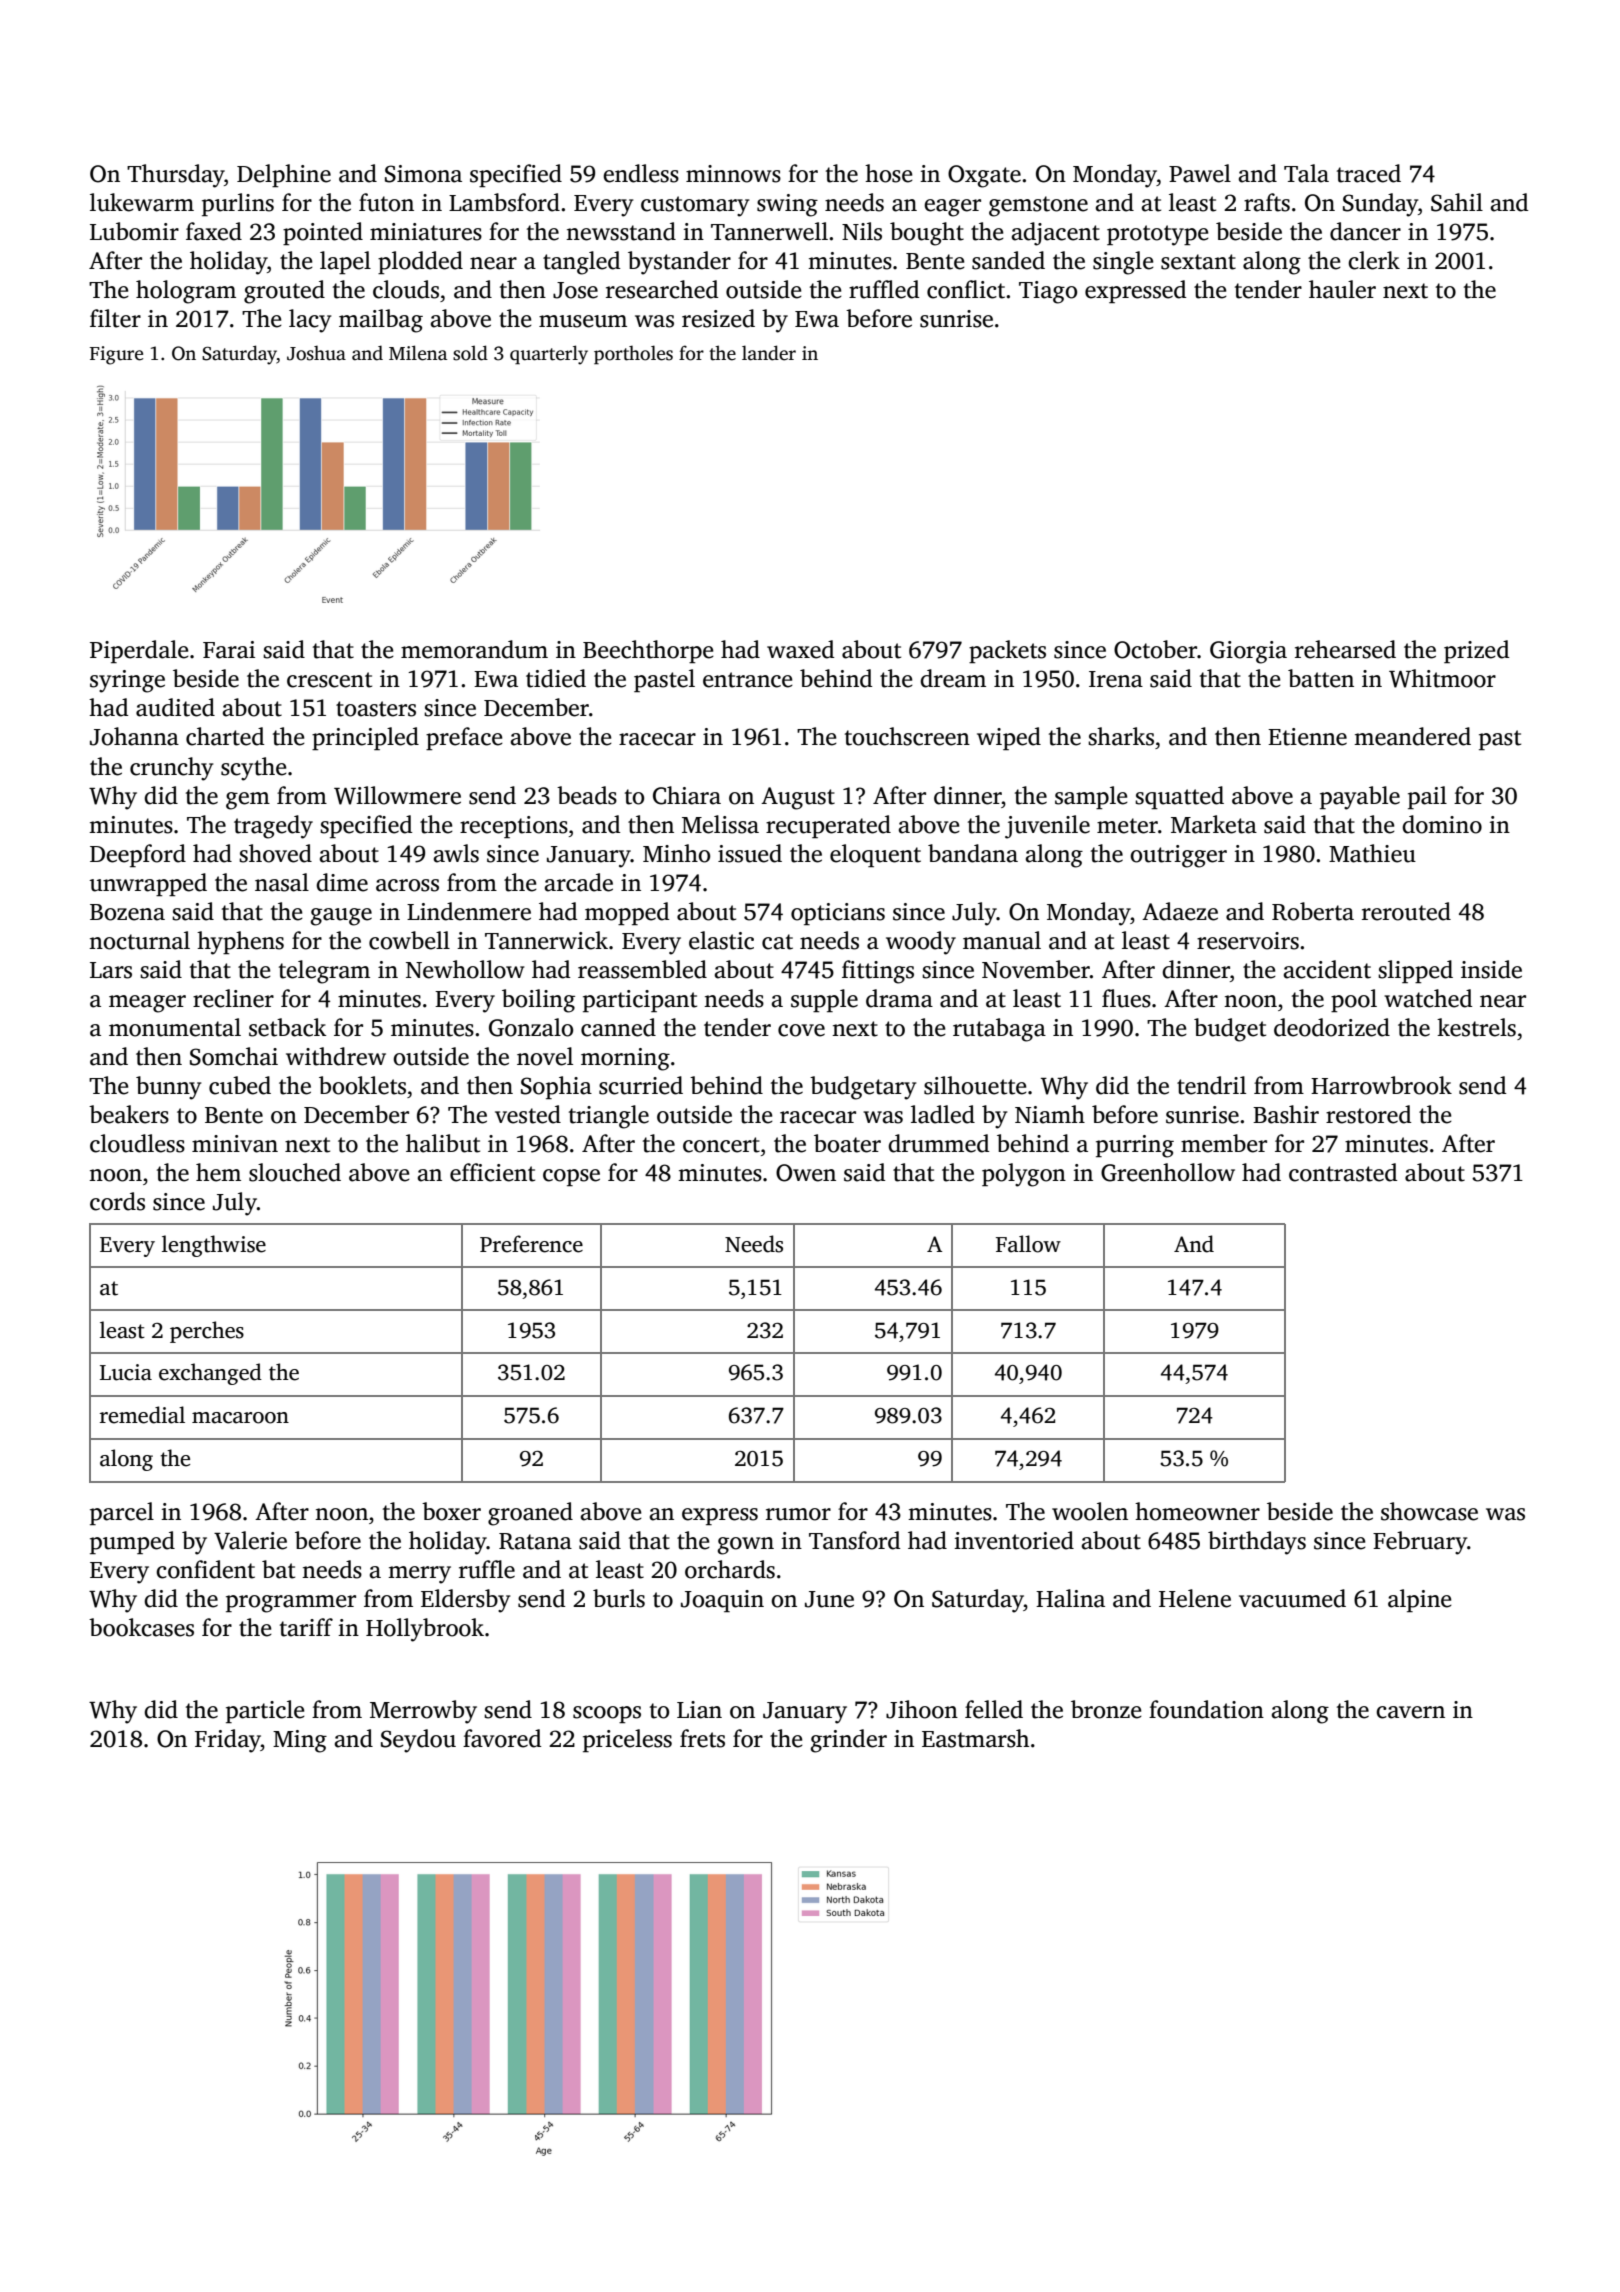 Image resolution: width=1620 pixels, height=2292 pixels. What do you see at coordinates (556, 678) in the screenshot?
I see `tidied` at bounding box center [556, 678].
